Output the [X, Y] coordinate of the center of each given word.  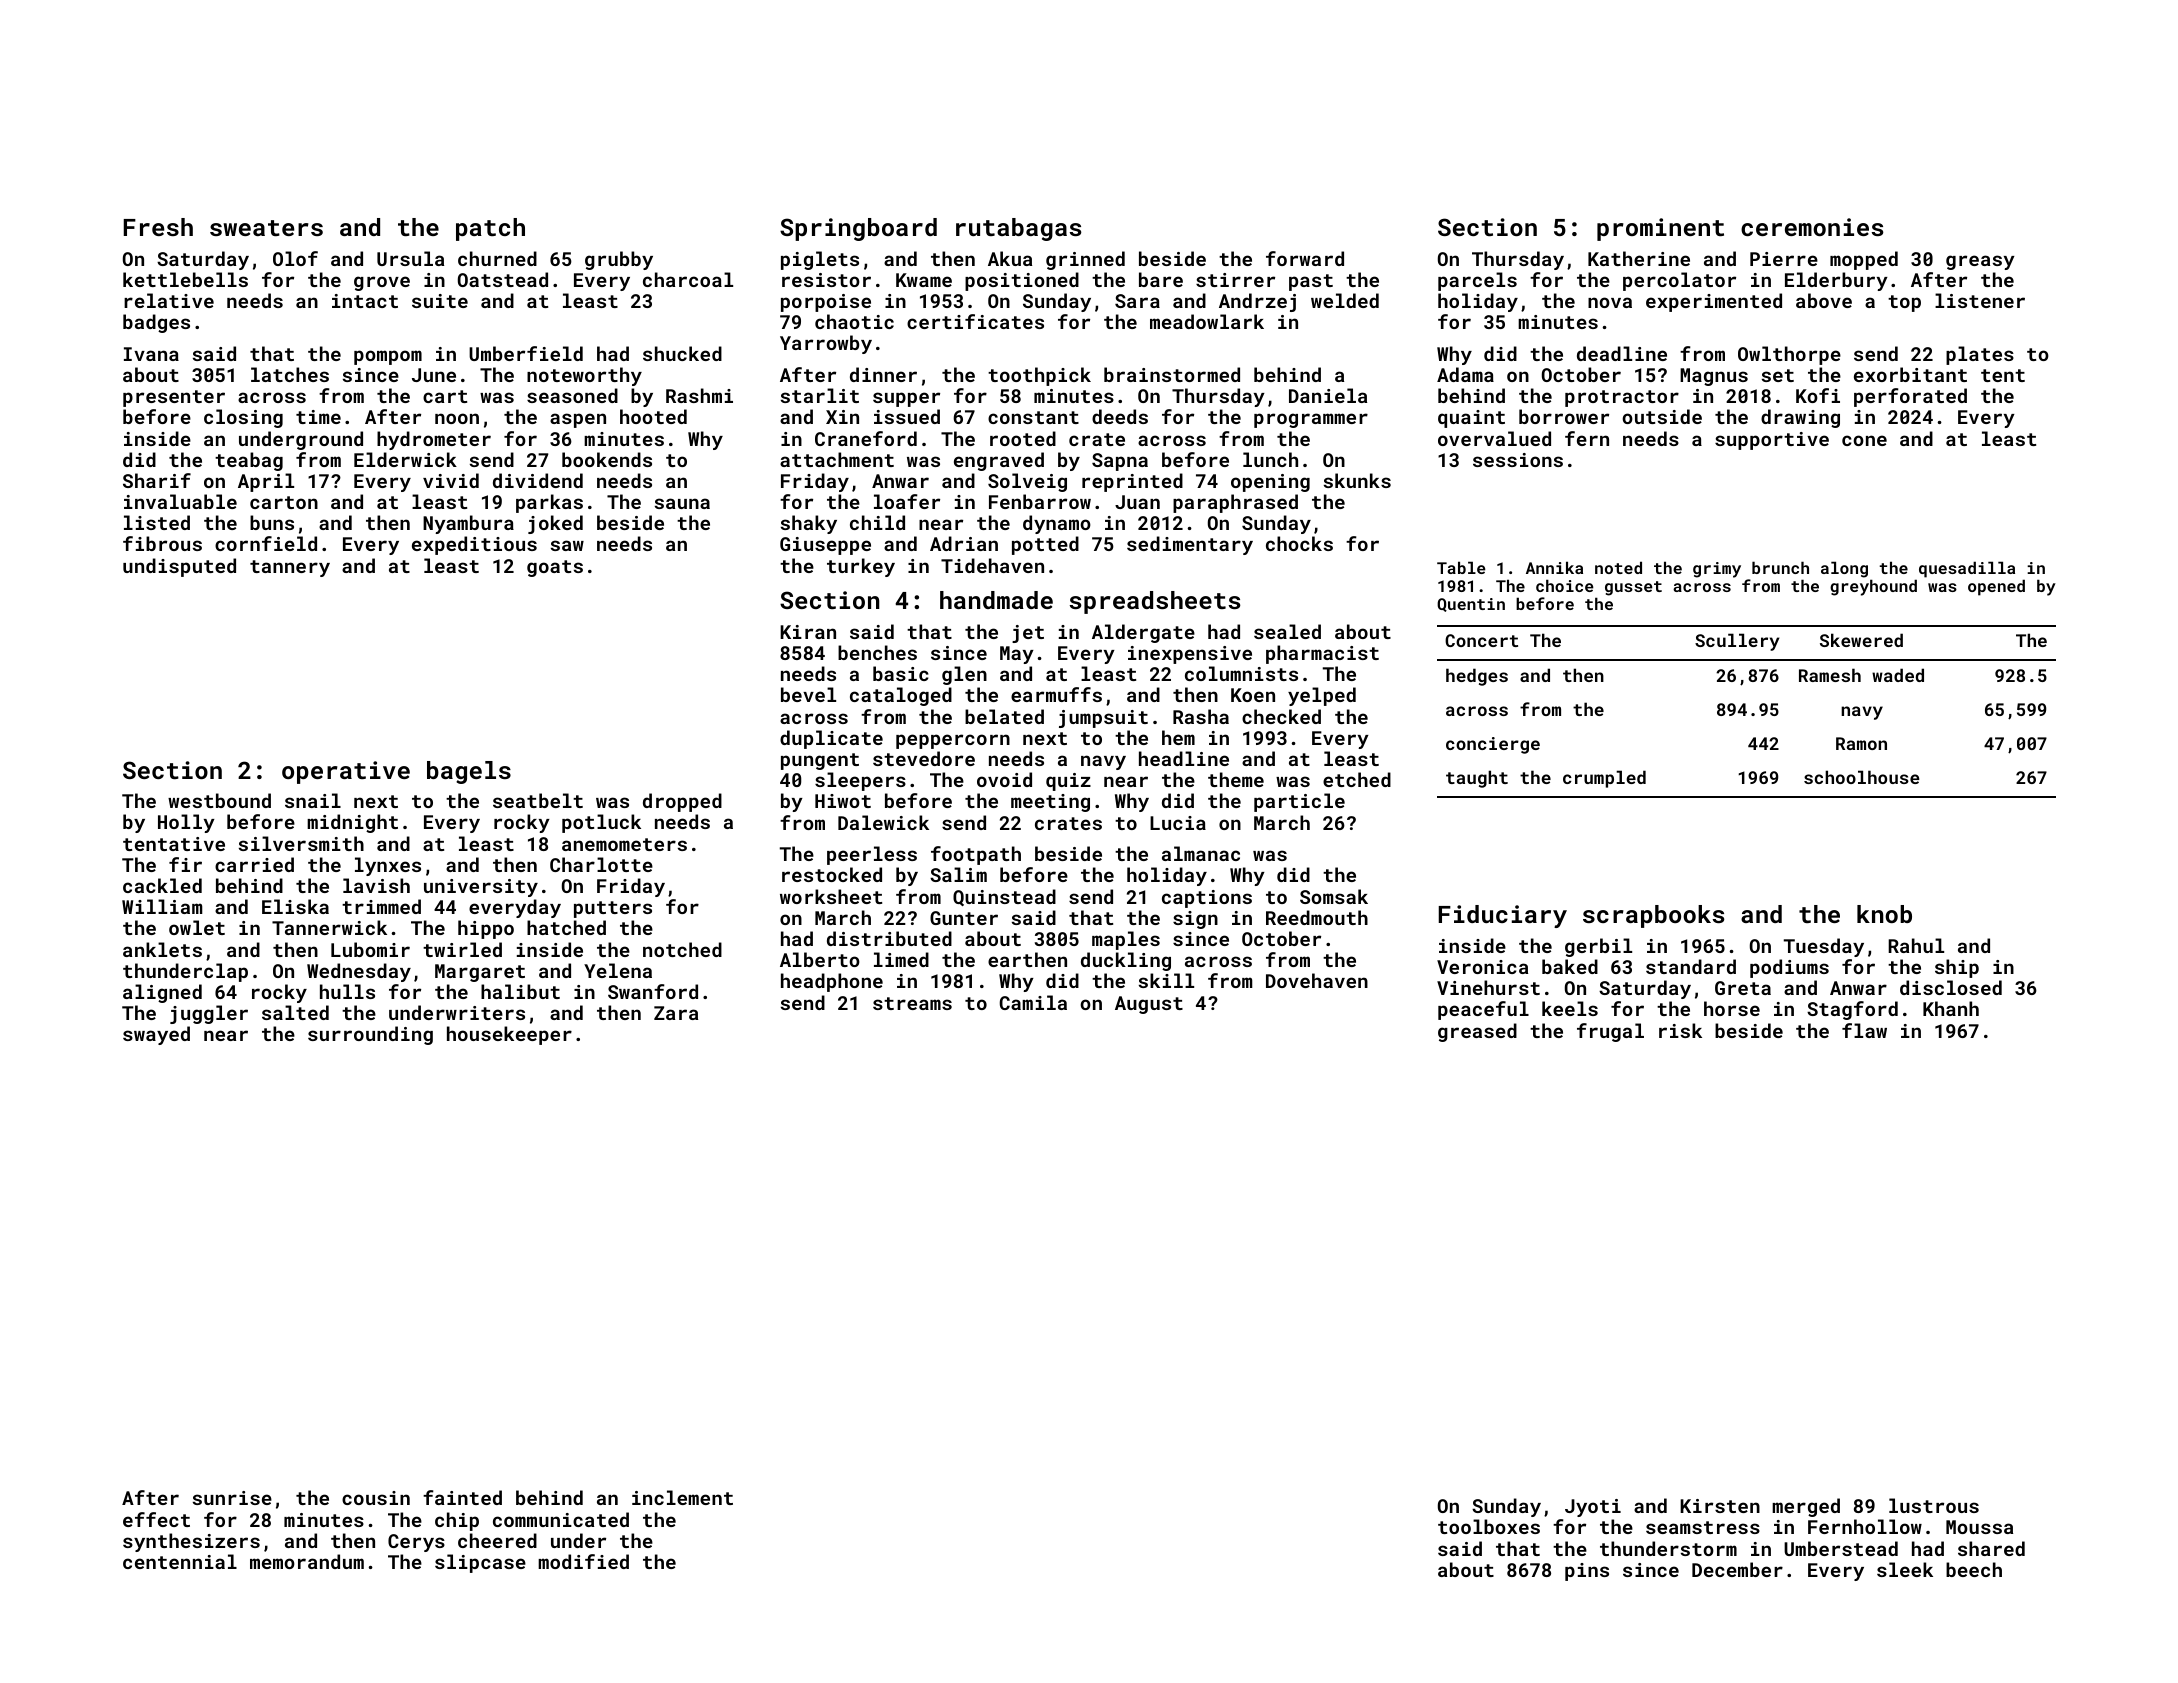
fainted [462, 1497]
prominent [1660, 229]
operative [346, 772]
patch [490, 229]
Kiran [808, 632]
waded [1898, 675]
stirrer [1235, 280]
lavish [376, 885]
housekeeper [509, 1035]
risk [1680, 1030]
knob [1884, 914]
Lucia [1178, 823]
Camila [1033, 1002]
